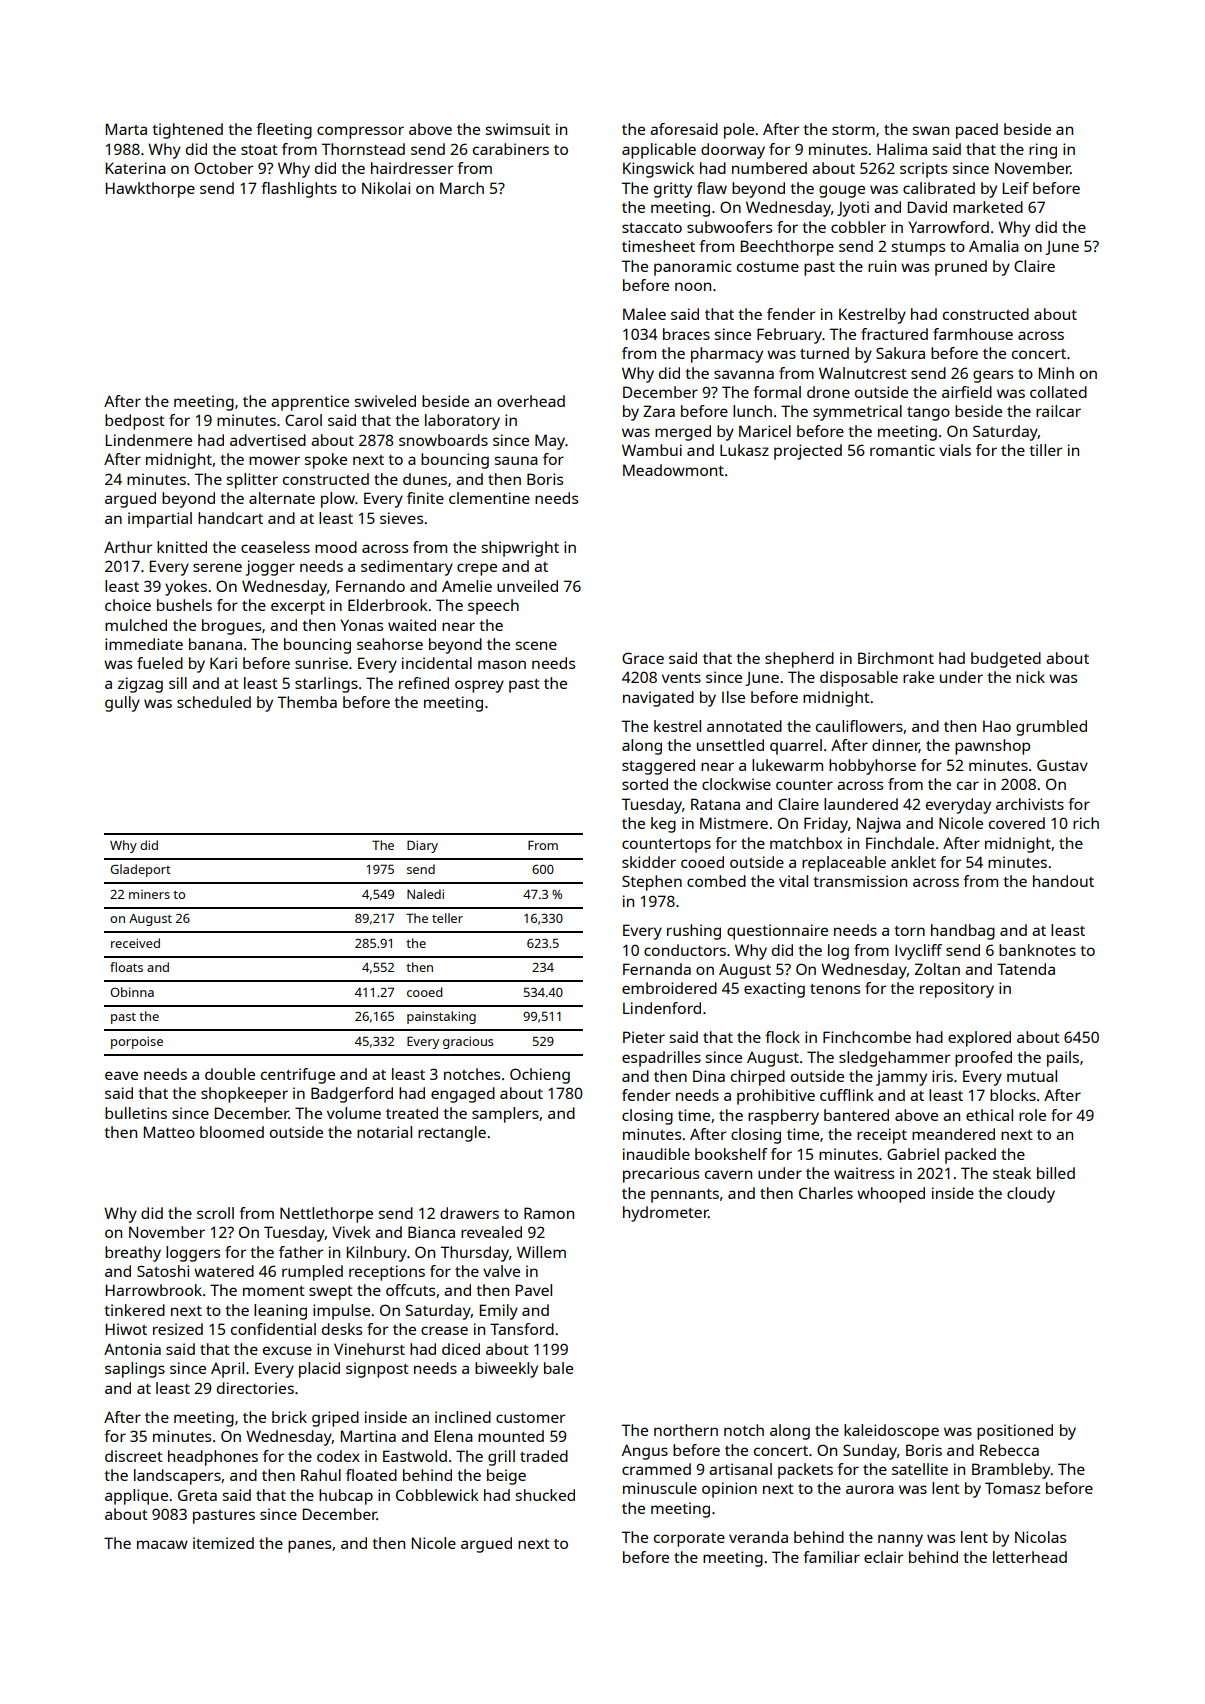  I want to click on budgeted, so click(1006, 660).
